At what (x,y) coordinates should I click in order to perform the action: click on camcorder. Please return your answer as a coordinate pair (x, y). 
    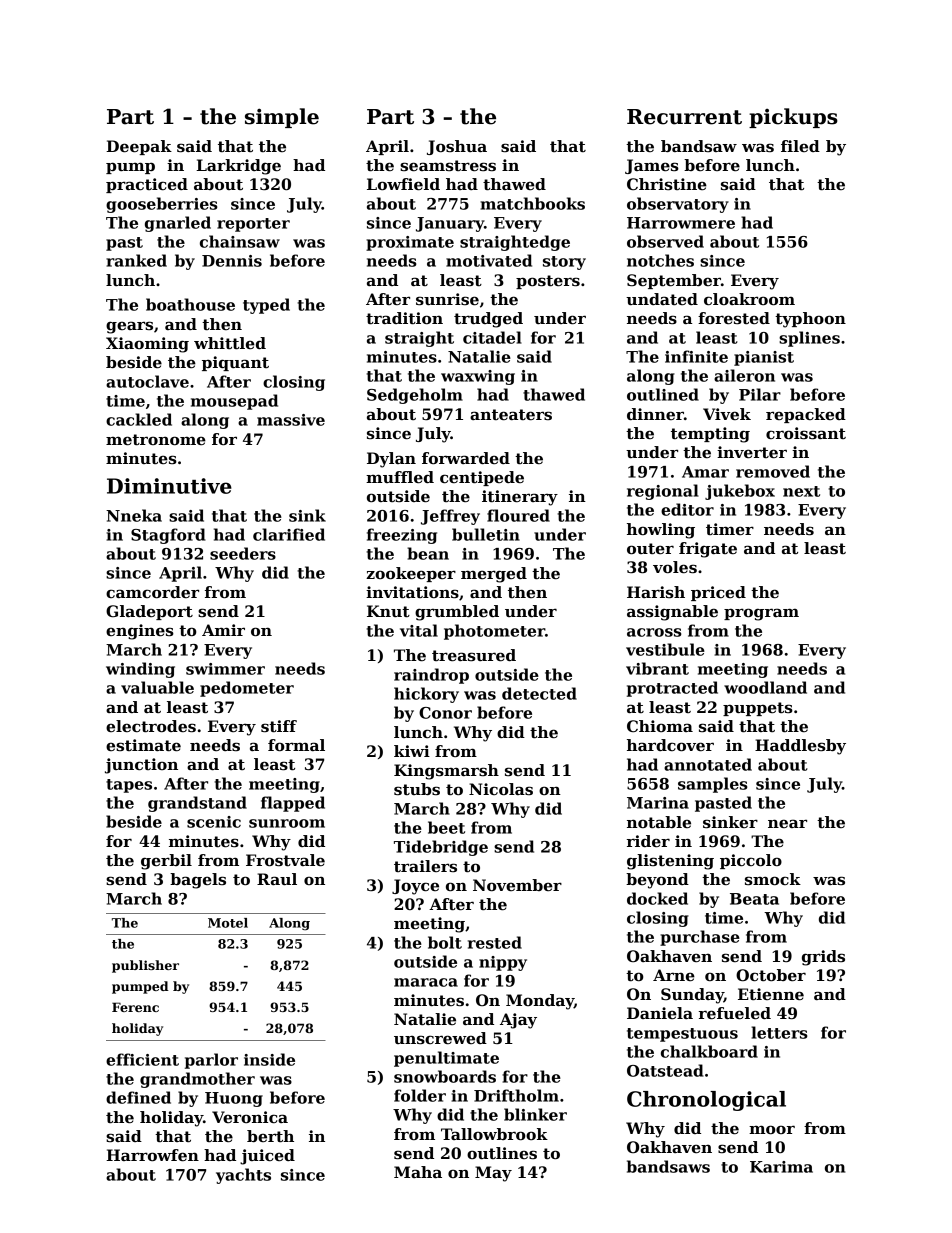
    Looking at the image, I should click on (152, 592).
